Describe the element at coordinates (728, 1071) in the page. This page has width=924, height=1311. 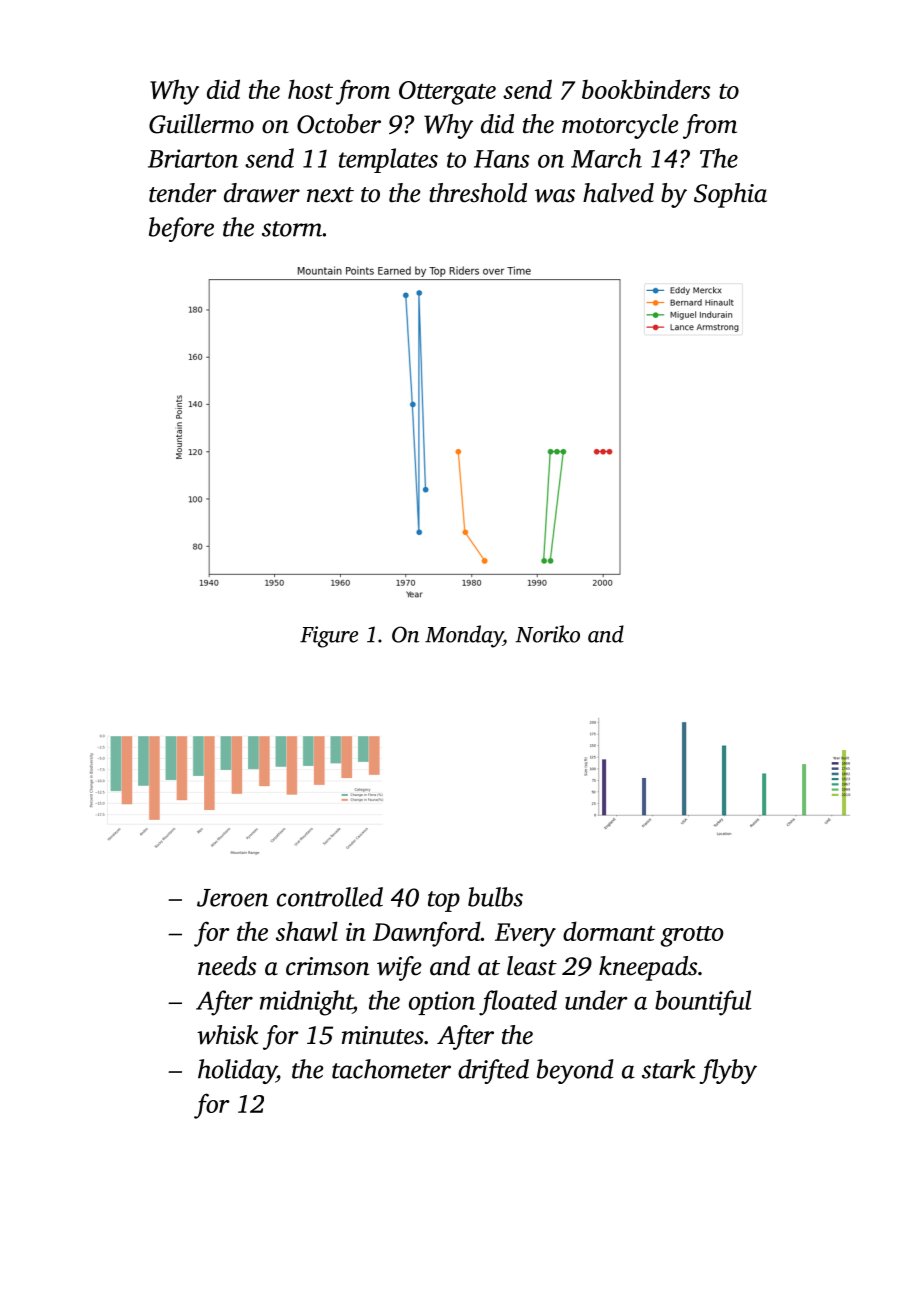
I see `flyby` at that location.
